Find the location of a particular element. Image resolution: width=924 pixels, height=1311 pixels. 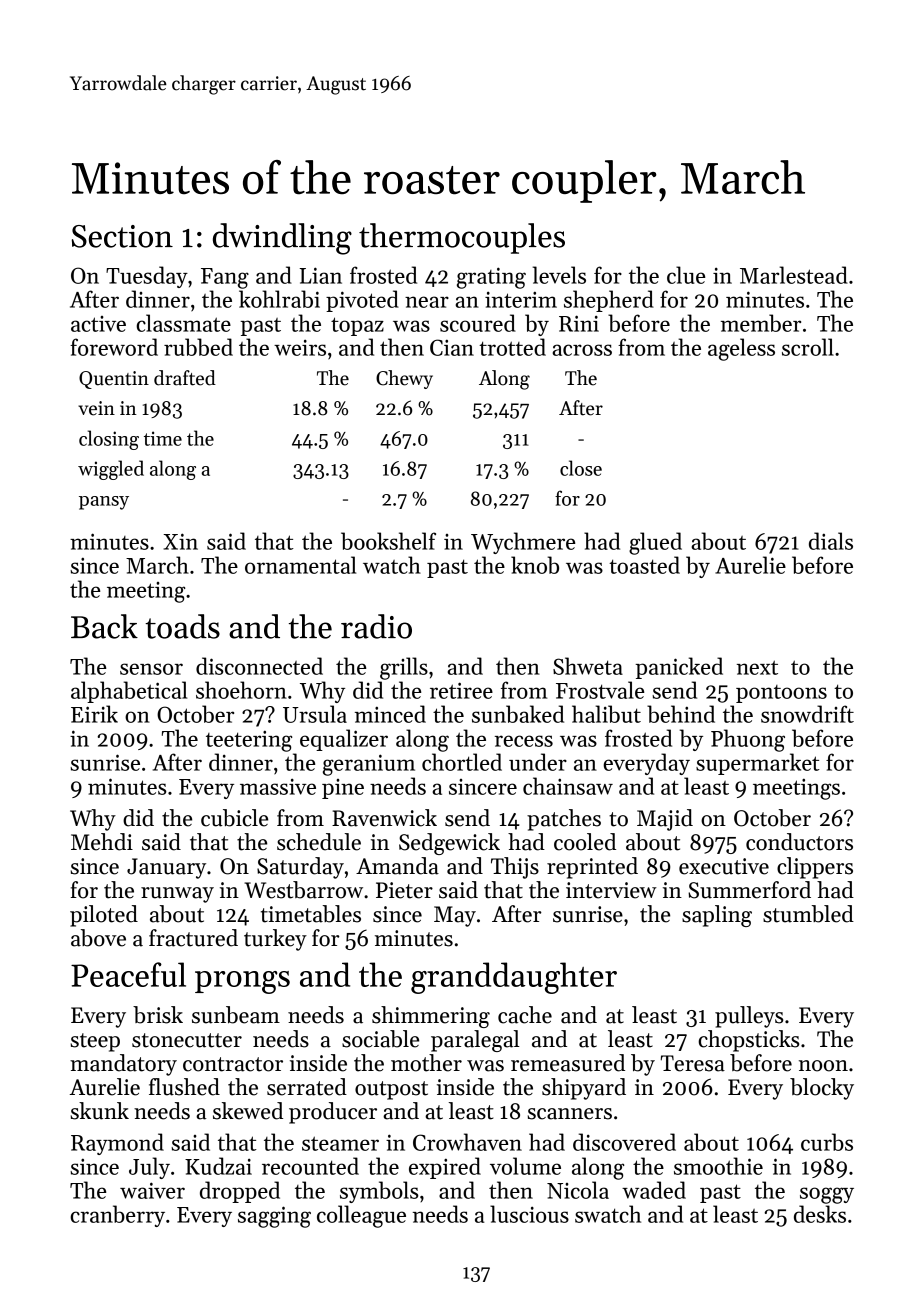

Eirik is located at coordinates (94, 714).
